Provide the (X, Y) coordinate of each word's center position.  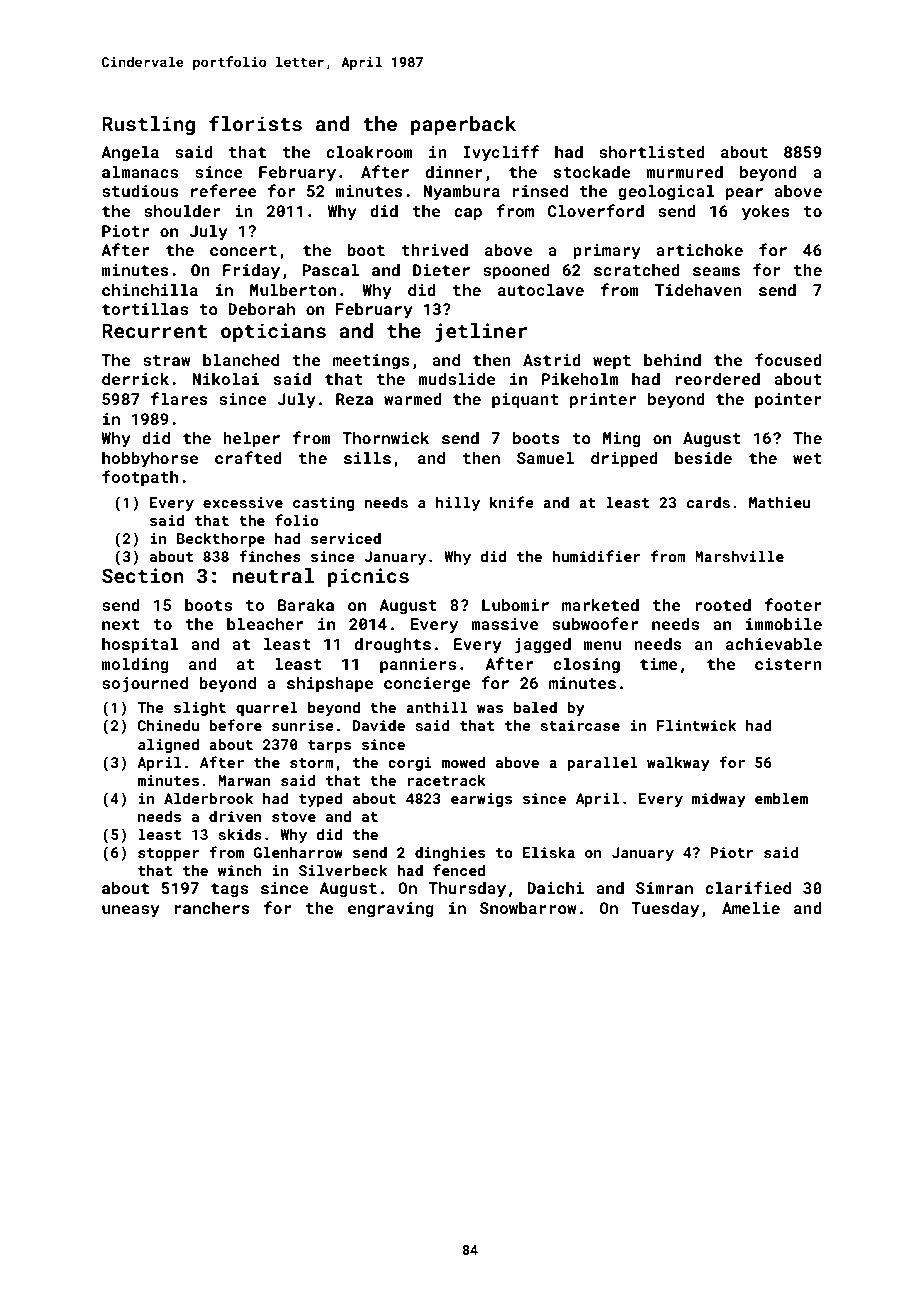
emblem (781, 798)
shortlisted (652, 152)
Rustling (148, 125)
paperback (463, 125)
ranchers (212, 908)
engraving (391, 910)
